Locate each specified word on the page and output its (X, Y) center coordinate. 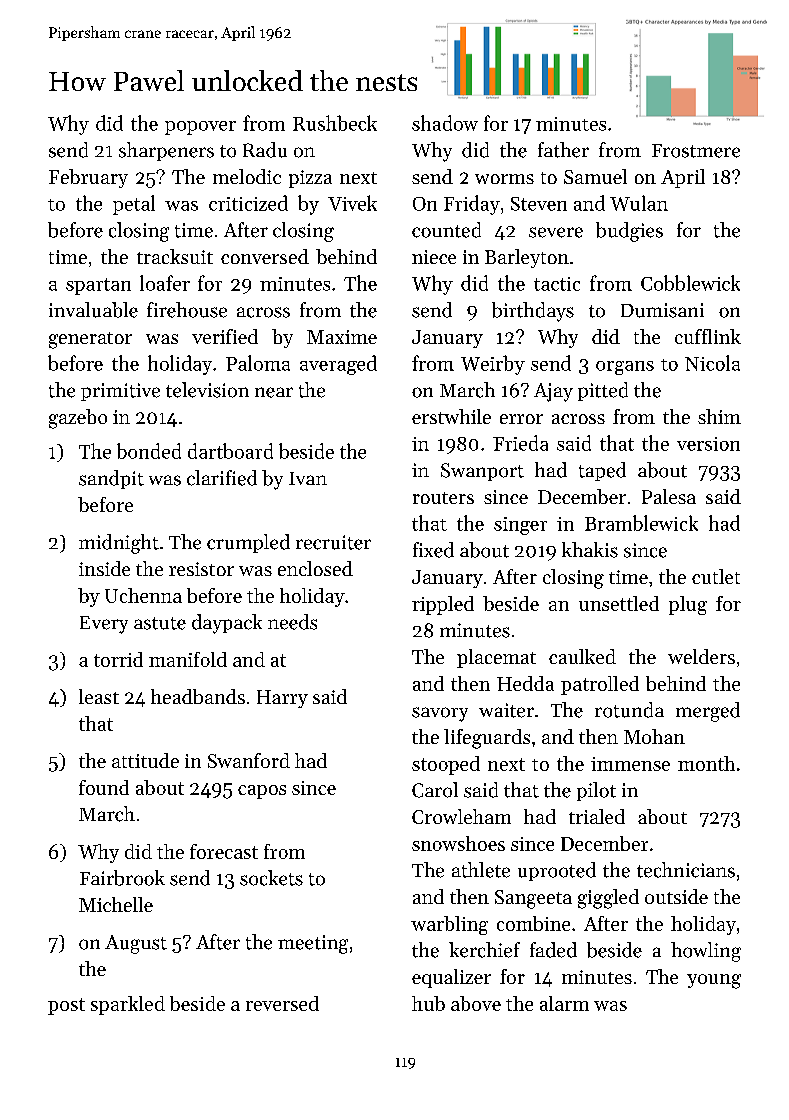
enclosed (315, 568)
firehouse (187, 310)
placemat (496, 658)
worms (504, 179)
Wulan (639, 203)
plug (688, 605)
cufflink (708, 336)
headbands (198, 696)
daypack (227, 624)
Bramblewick (641, 523)
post (66, 1006)
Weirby (493, 365)
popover (200, 128)
